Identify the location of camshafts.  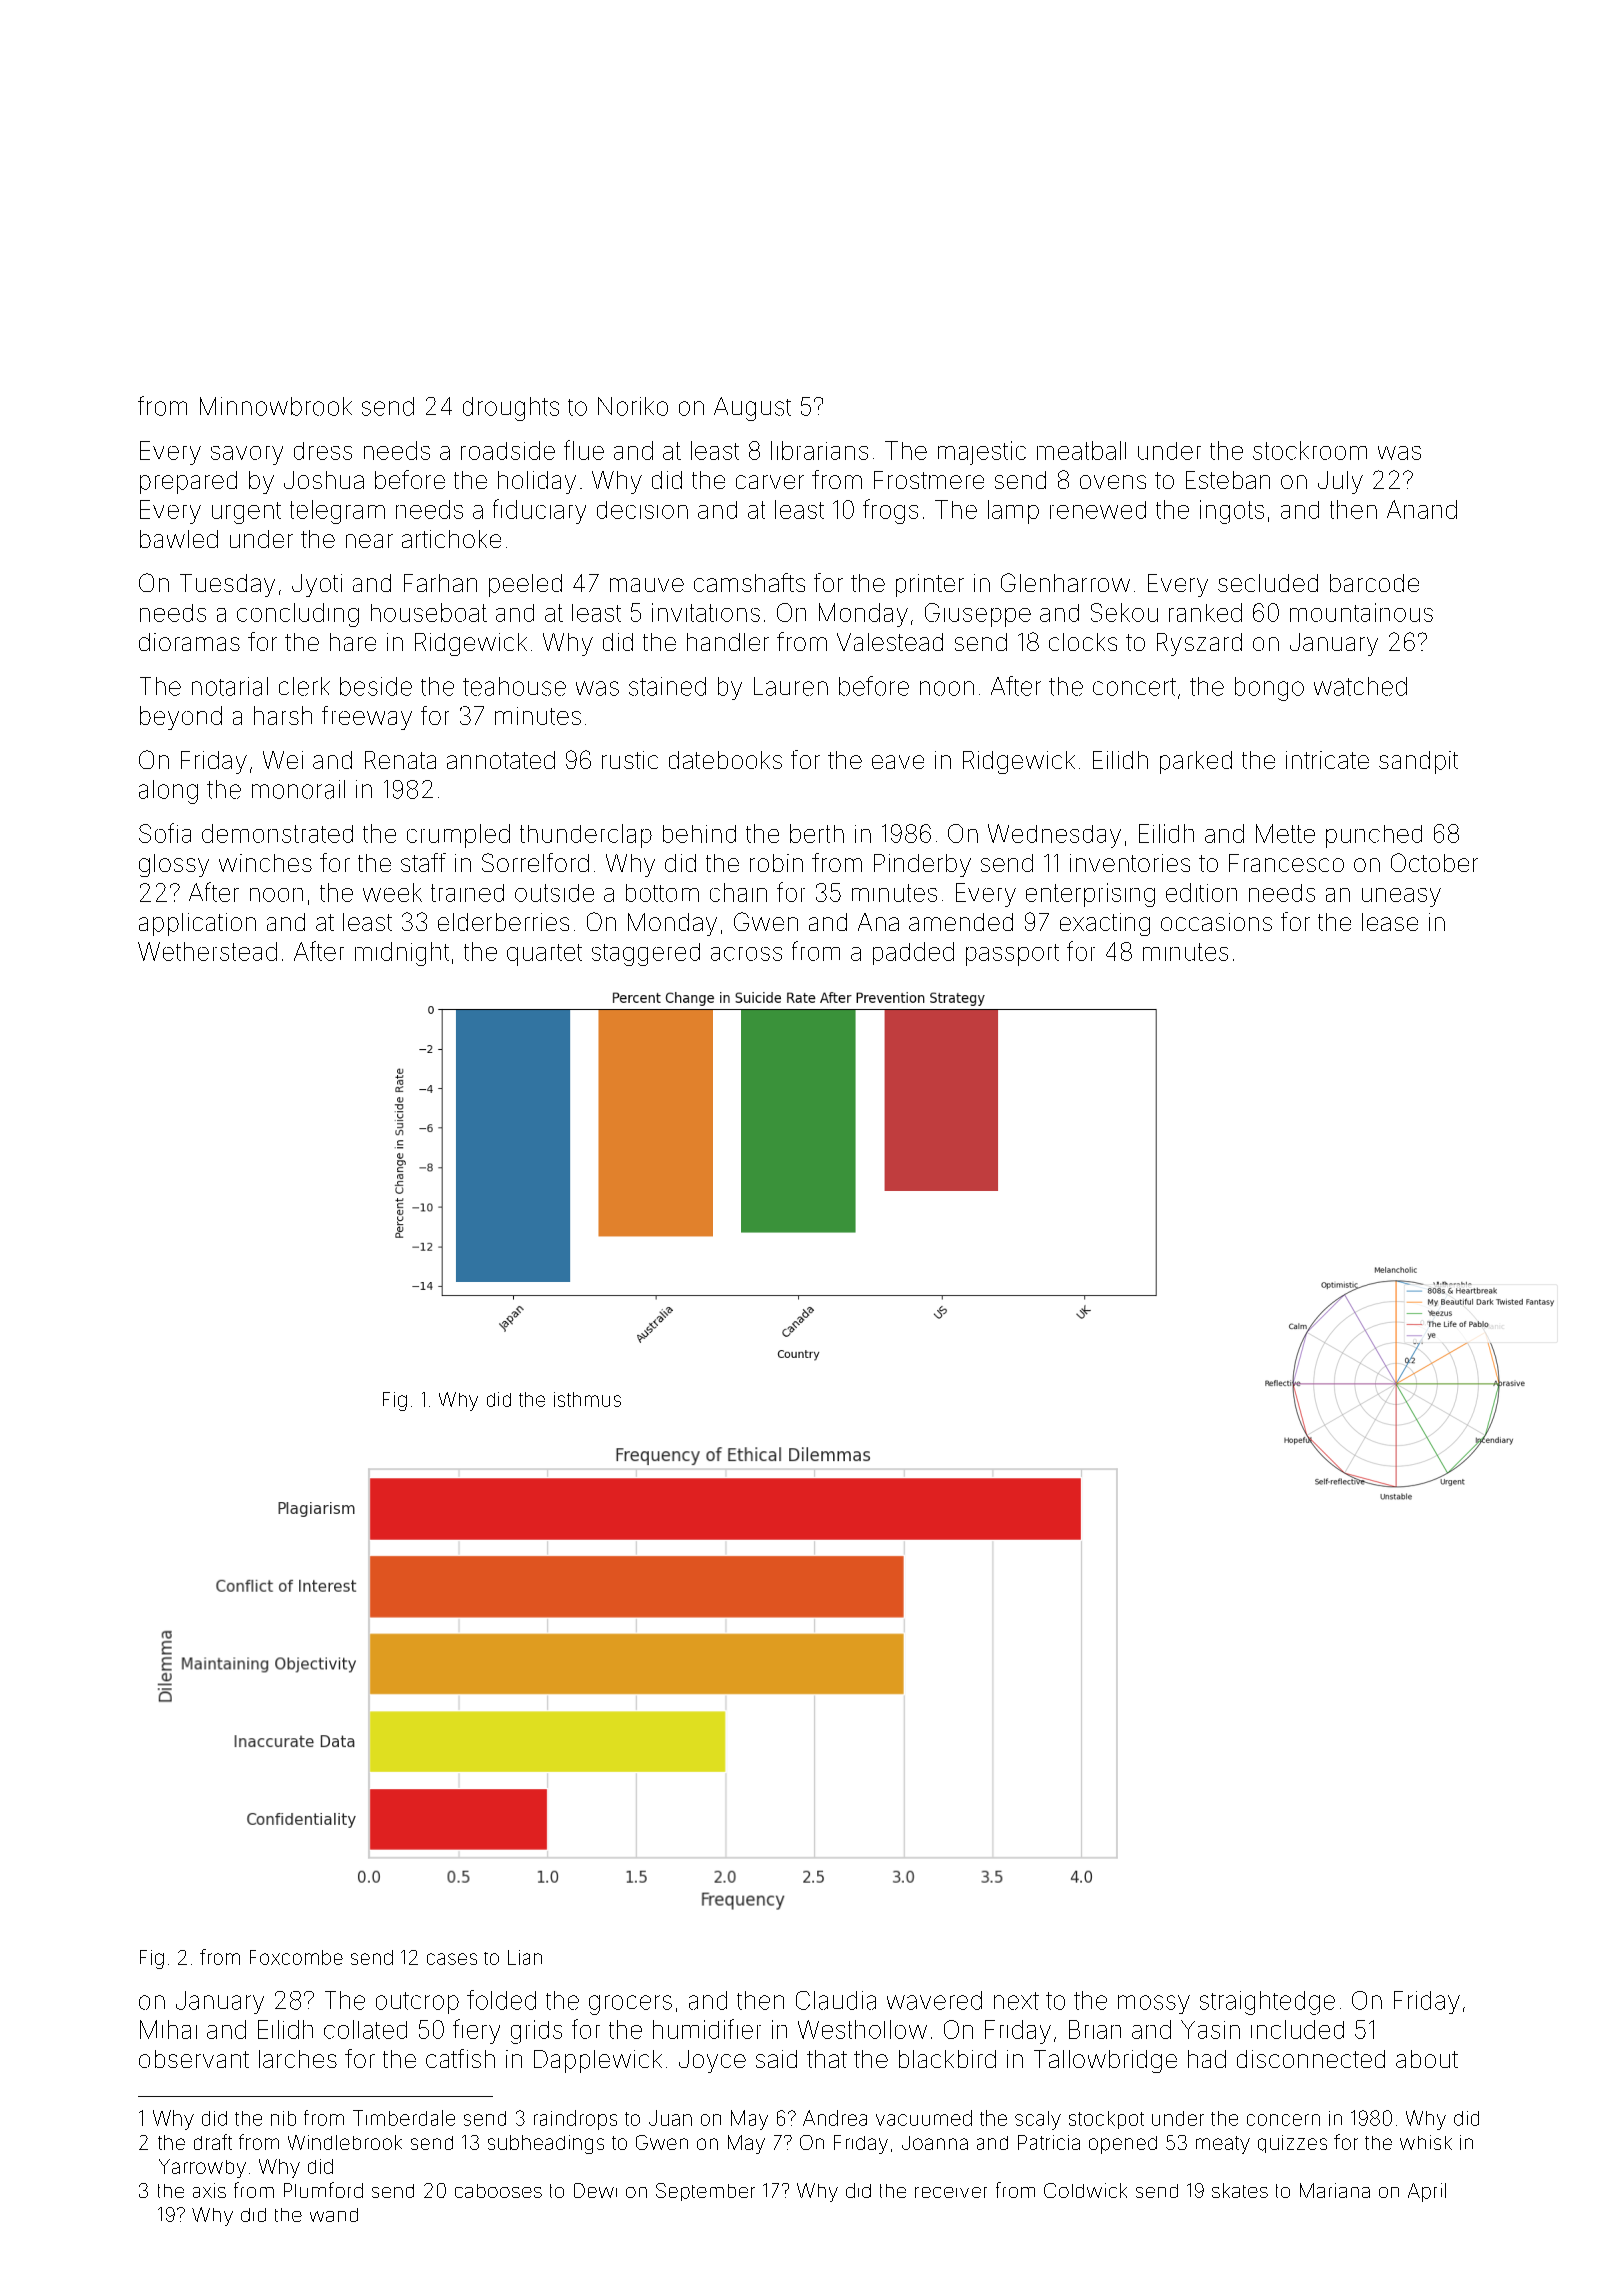
(749, 582).
